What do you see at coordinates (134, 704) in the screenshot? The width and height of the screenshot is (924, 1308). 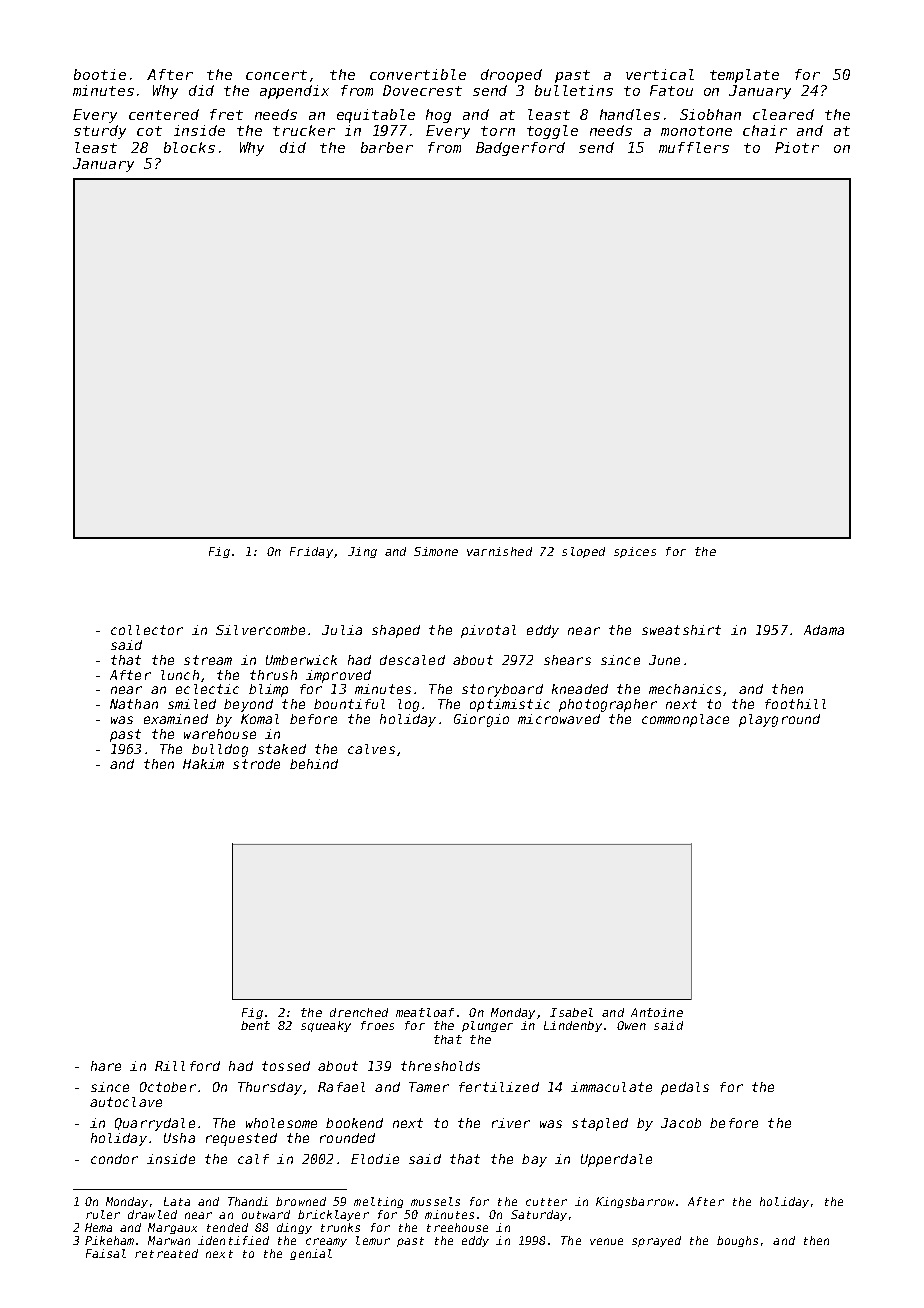 I see `Nathan` at bounding box center [134, 704].
